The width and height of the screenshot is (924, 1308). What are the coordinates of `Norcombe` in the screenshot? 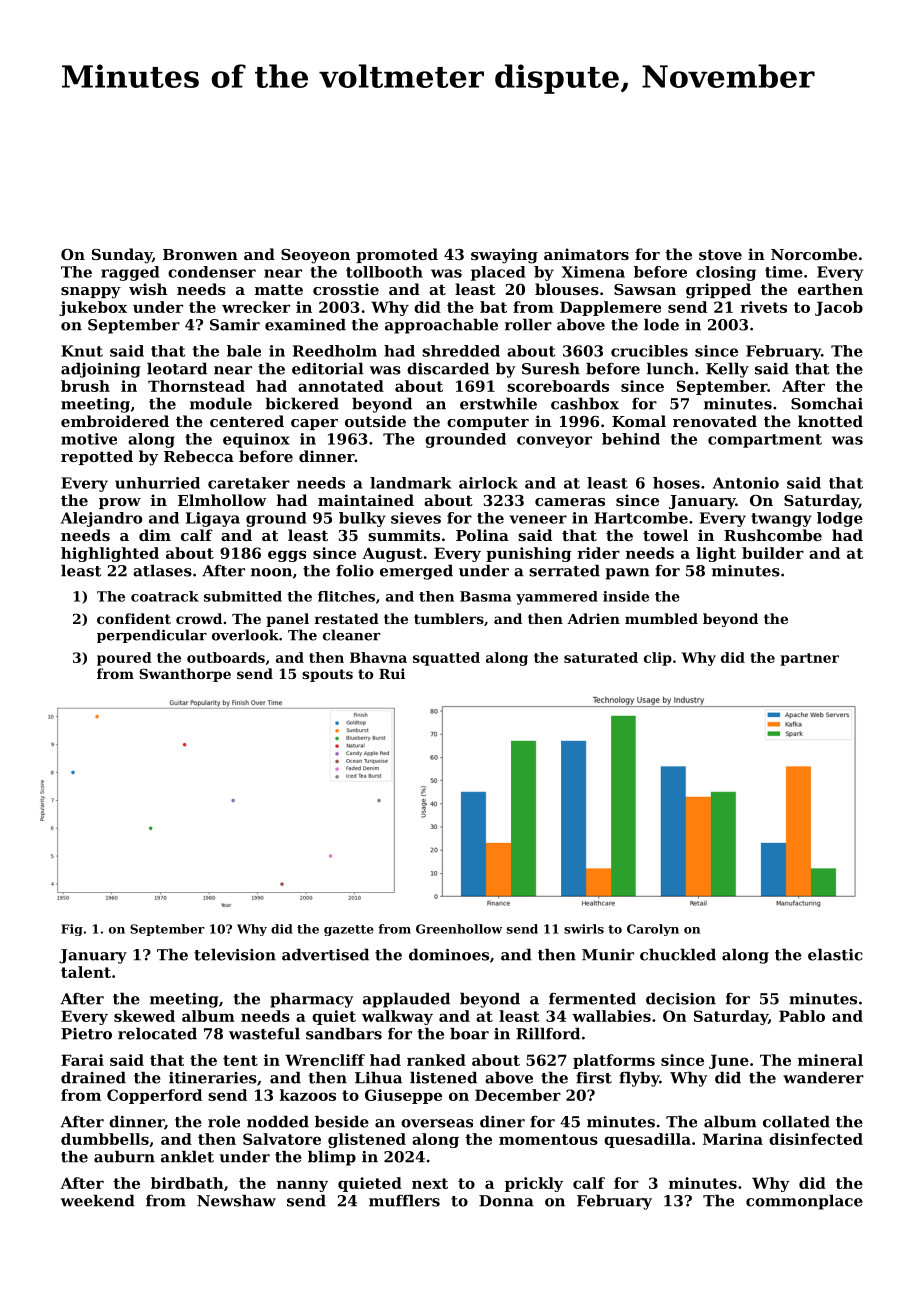 It's located at (814, 254).
